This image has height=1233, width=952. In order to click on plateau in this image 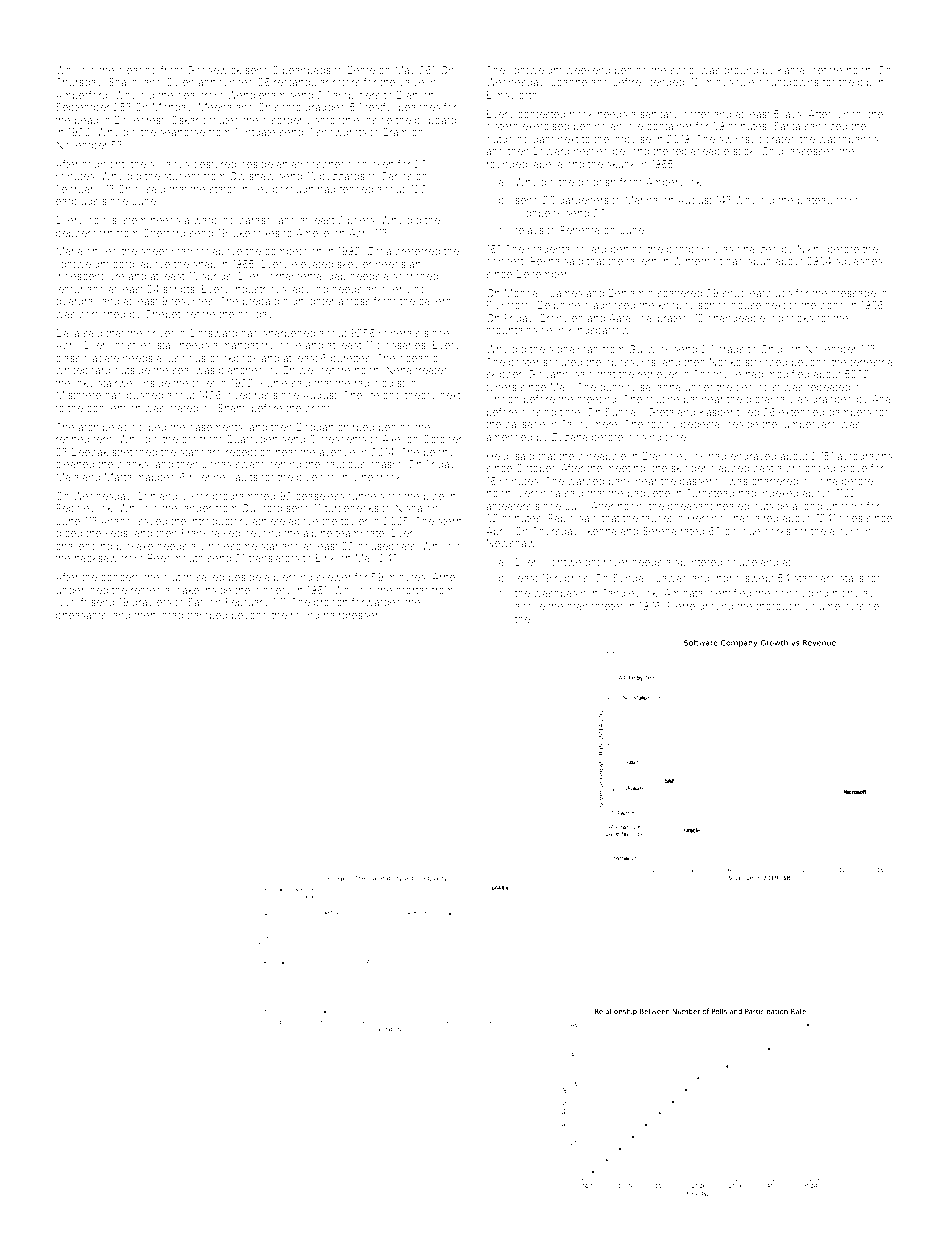, I will do `click(815, 201)`.
